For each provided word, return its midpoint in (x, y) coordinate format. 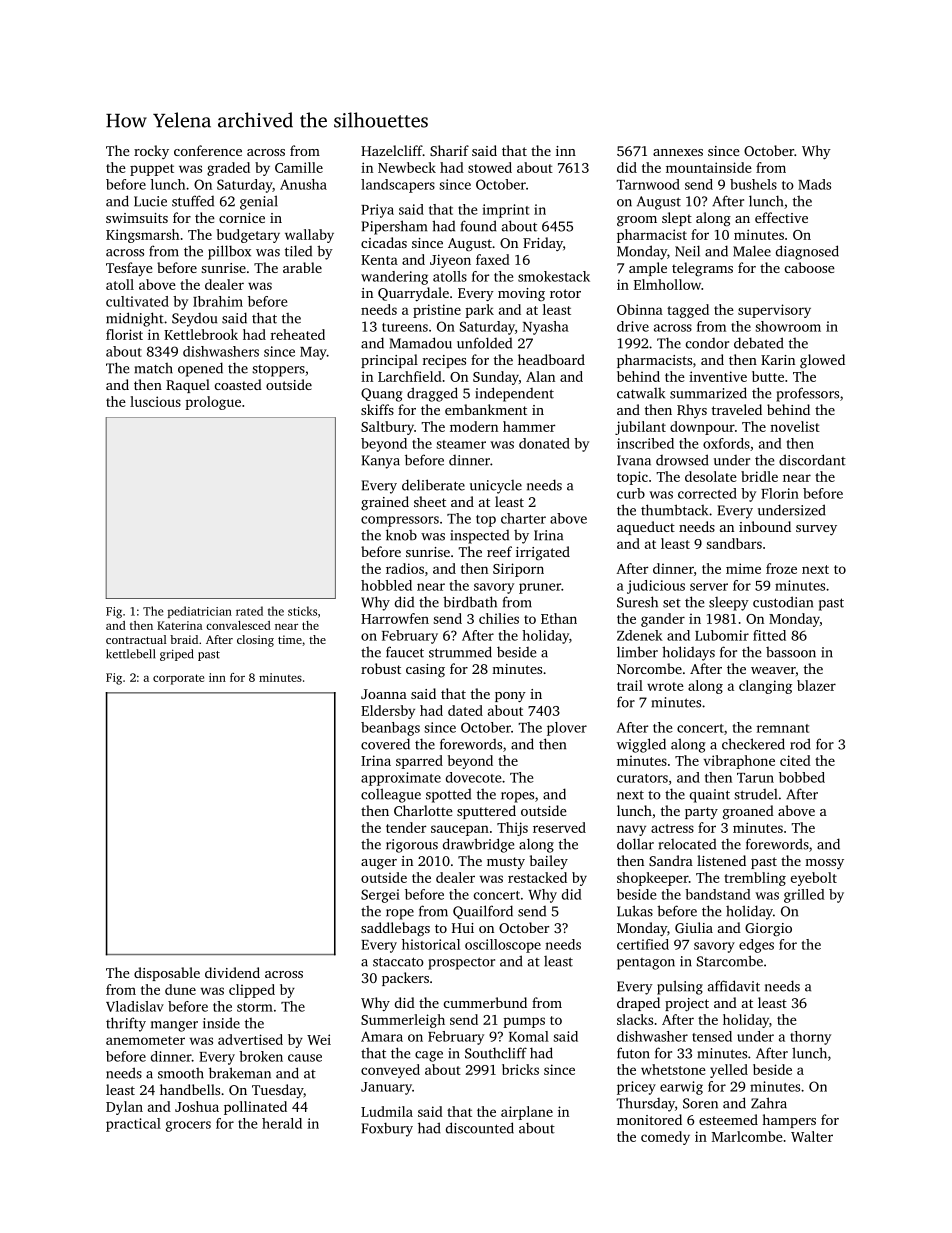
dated (465, 710)
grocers (188, 1126)
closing (255, 641)
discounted (480, 1128)
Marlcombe (747, 1136)
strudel (755, 794)
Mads (814, 184)
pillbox (229, 252)
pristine (437, 311)
